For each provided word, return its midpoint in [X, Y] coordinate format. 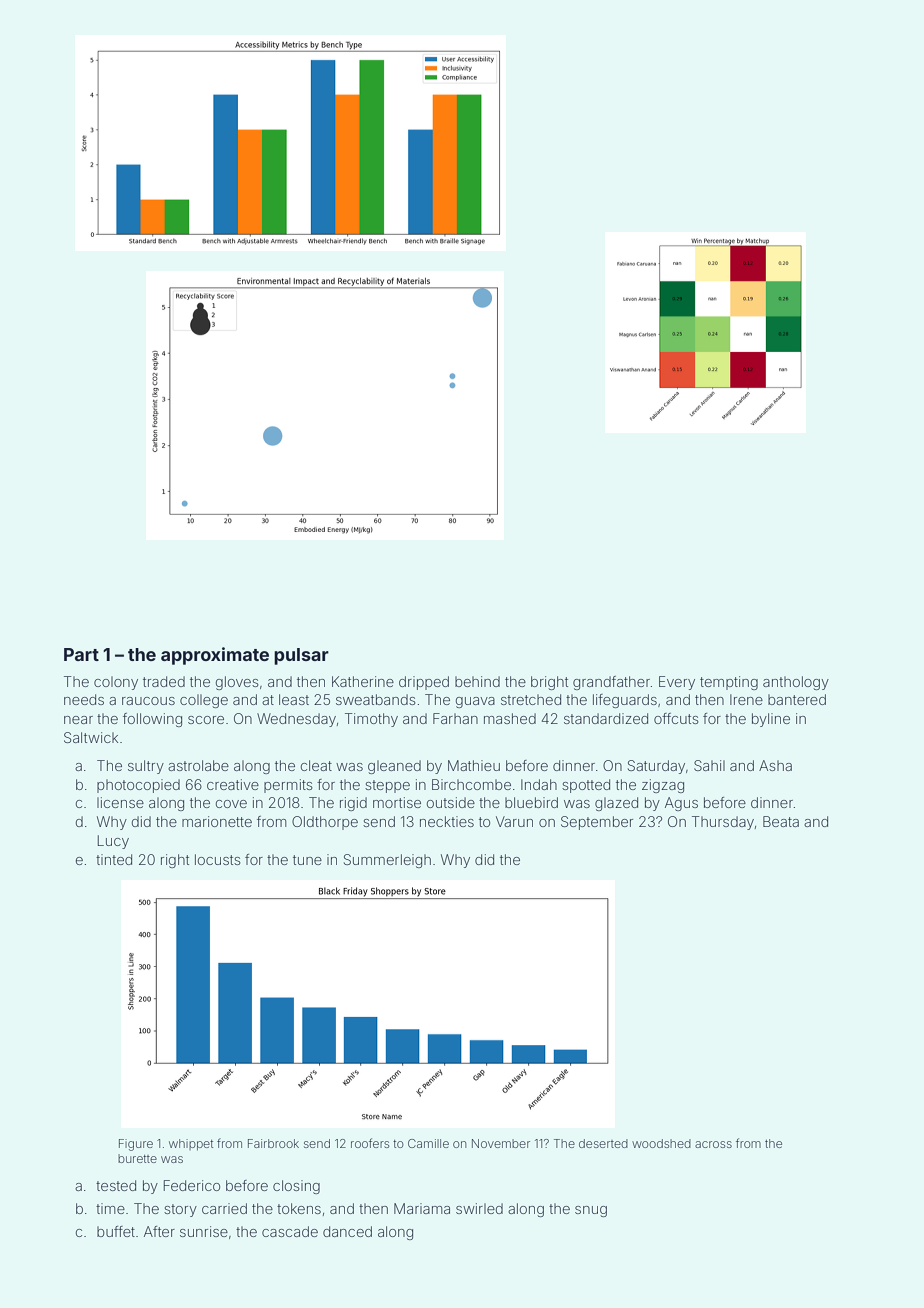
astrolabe [198, 765]
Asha [775, 765]
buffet [116, 1231]
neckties [447, 821]
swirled [479, 1208]
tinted [114, 859]
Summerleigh [387, 861]
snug [591, 1211]
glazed [616, 804]
